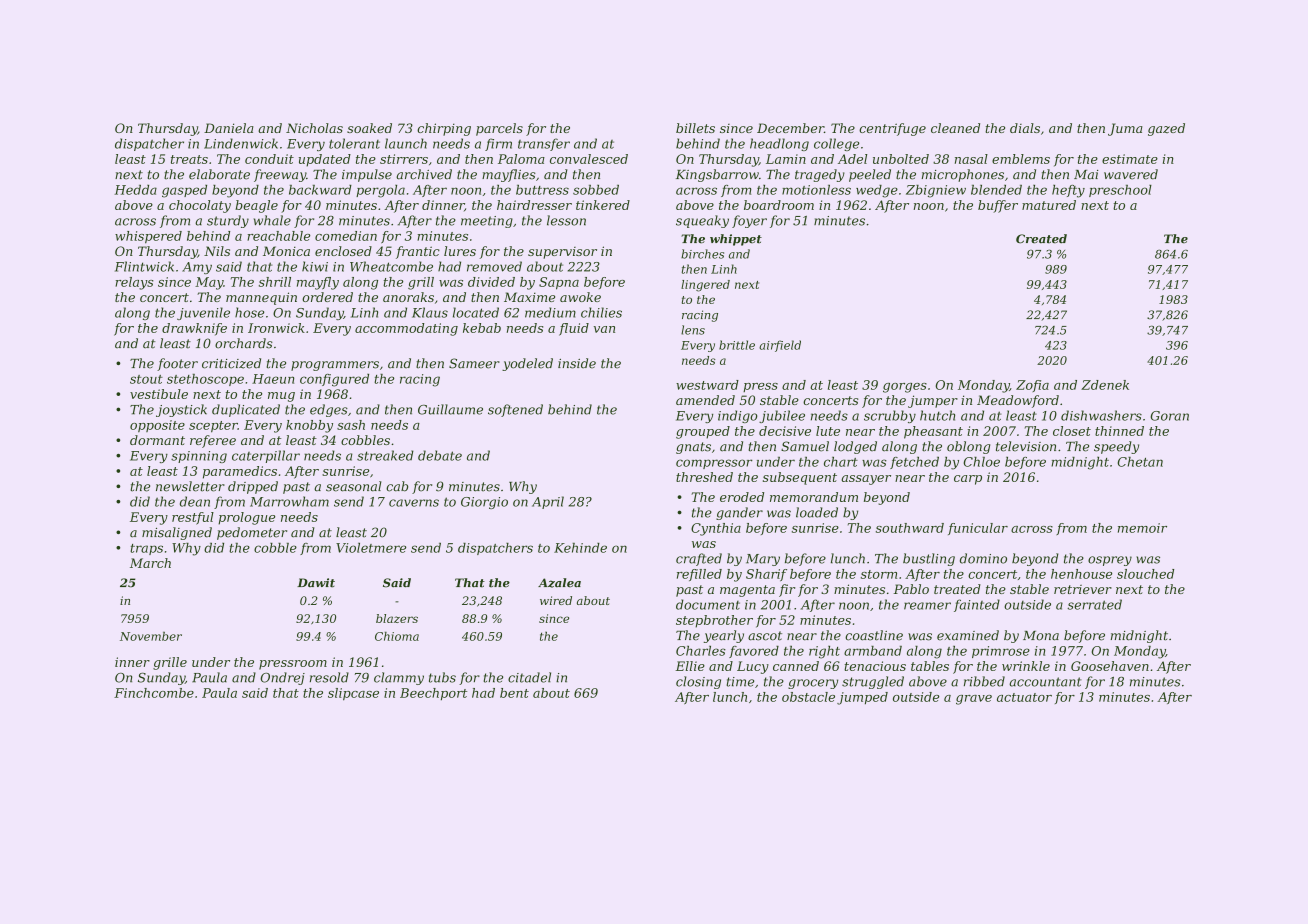 The height and width of the screenshot is (924, 1308). What do you see at coordinates (542, 190) in the screenshot?
I see `buttress` at bounding box center [542, 190].
